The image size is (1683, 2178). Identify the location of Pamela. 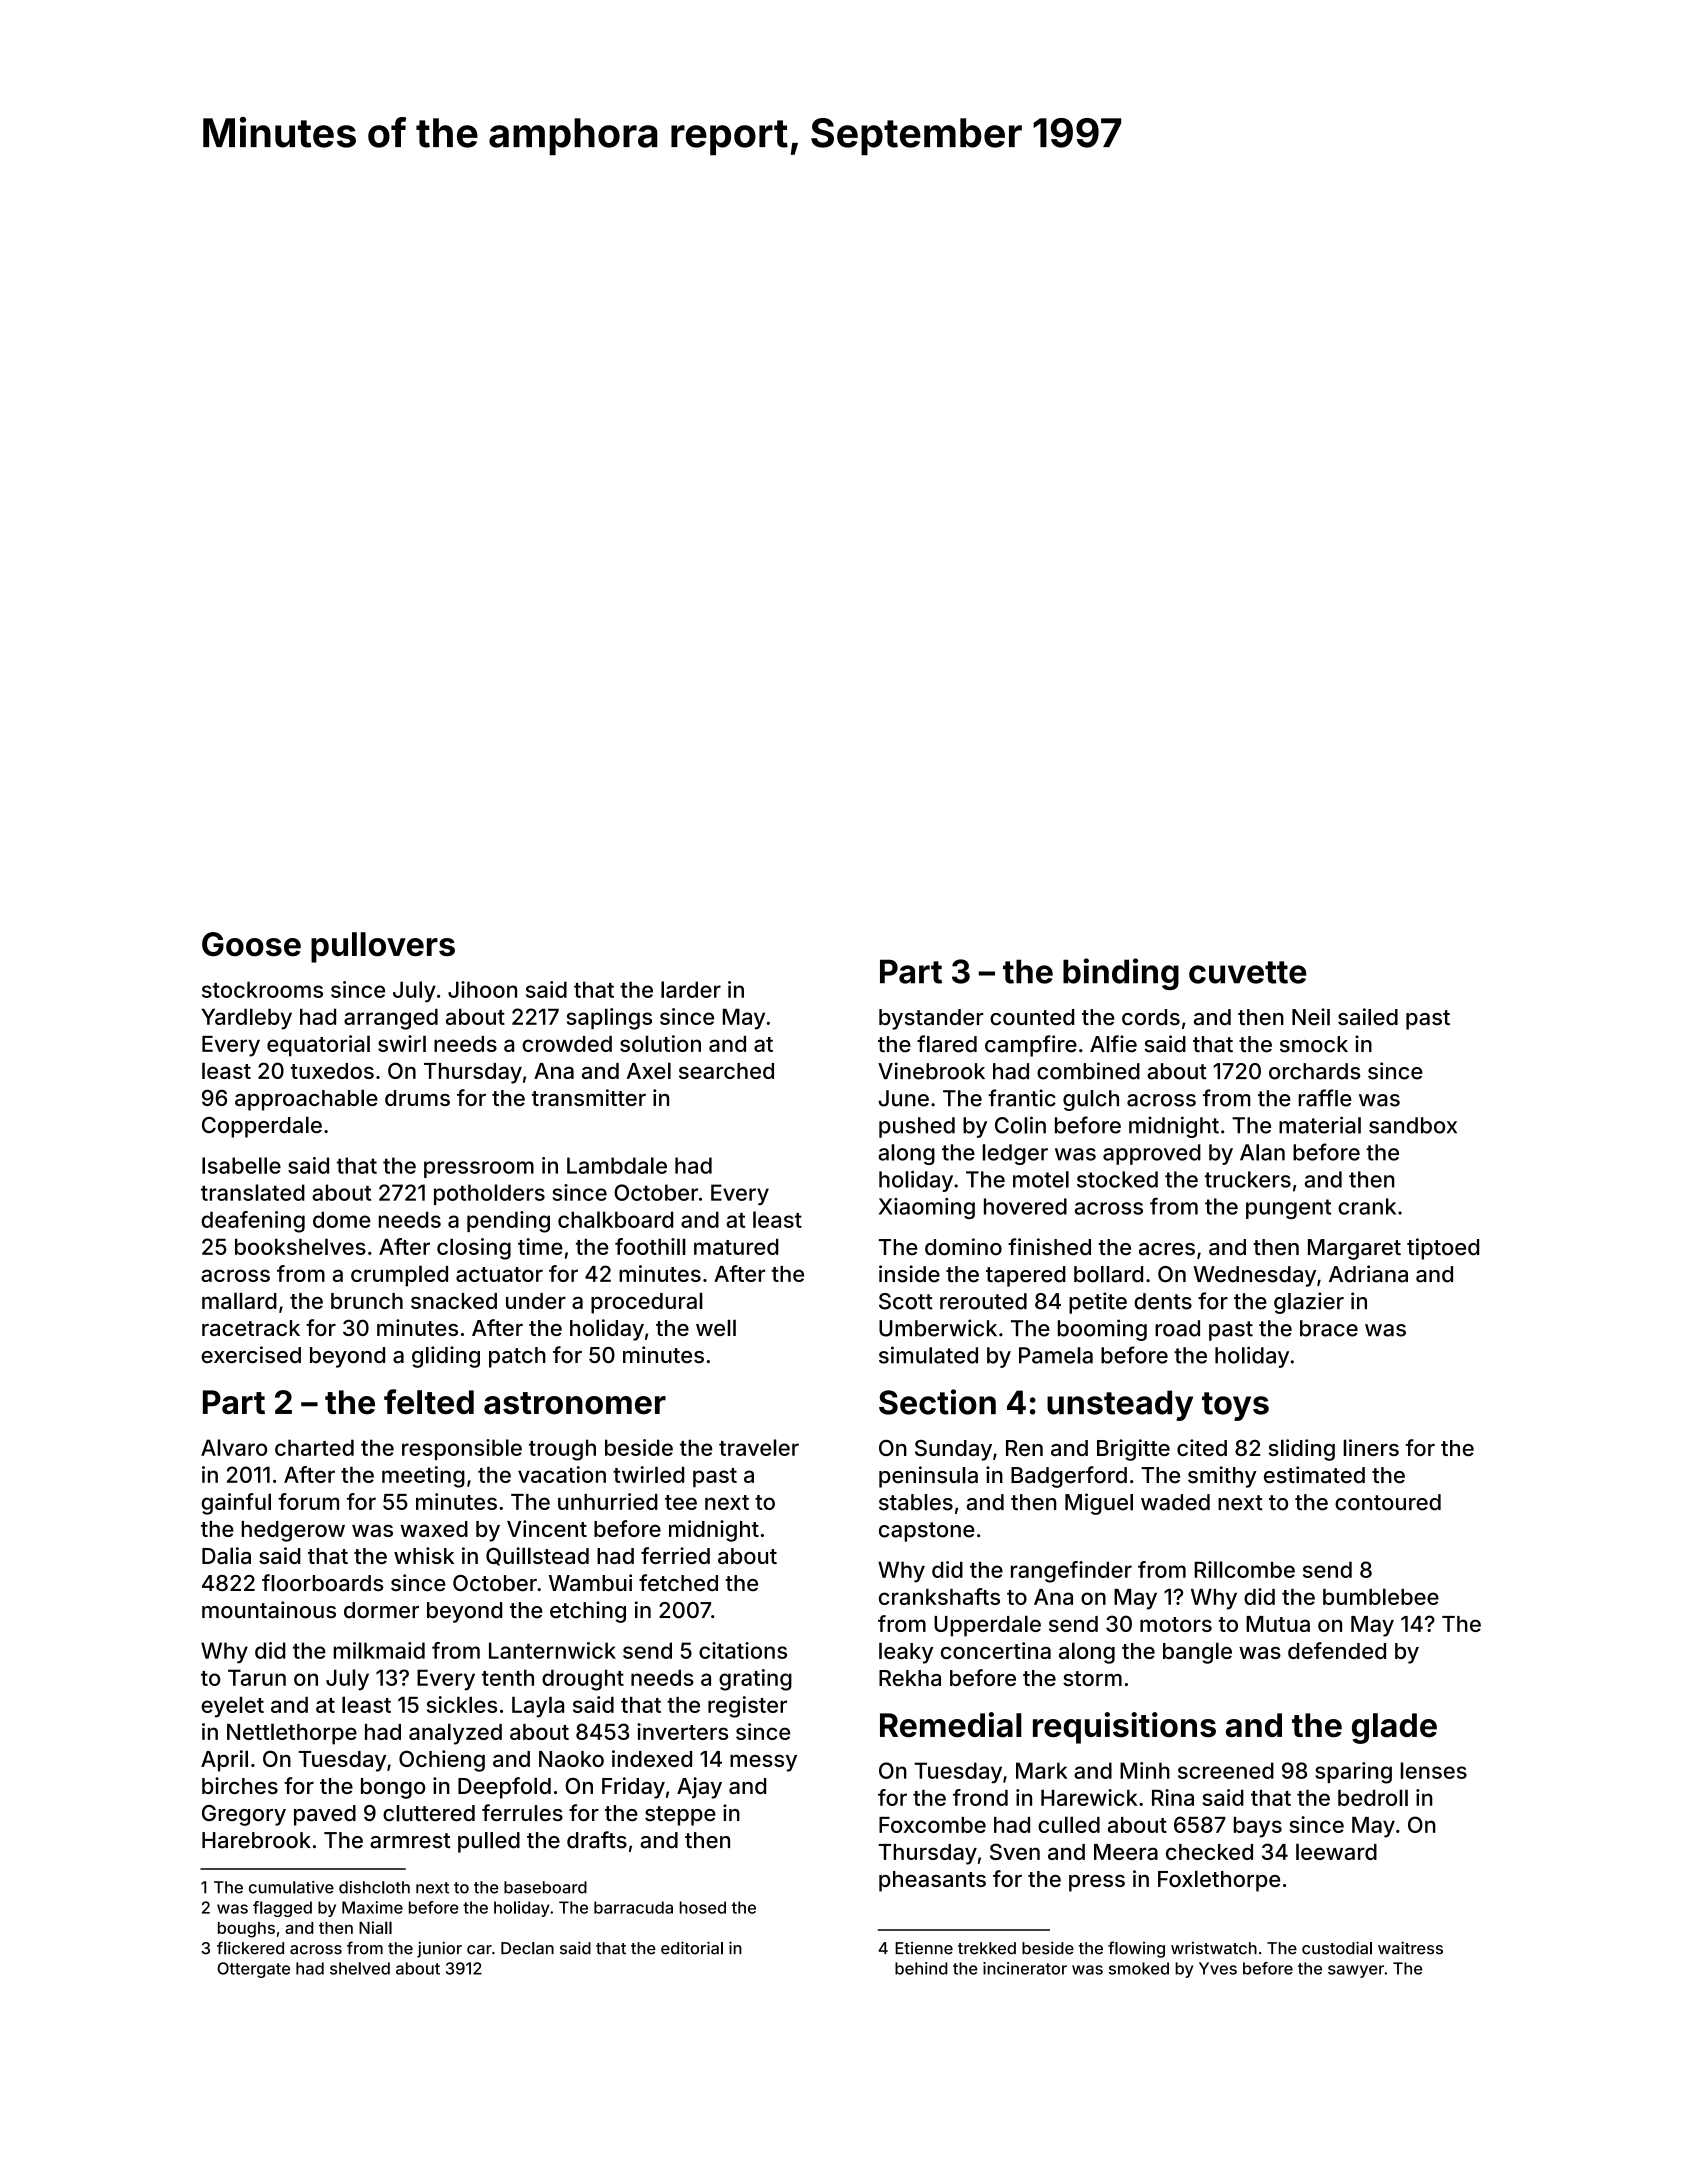
(1056, 1355).
